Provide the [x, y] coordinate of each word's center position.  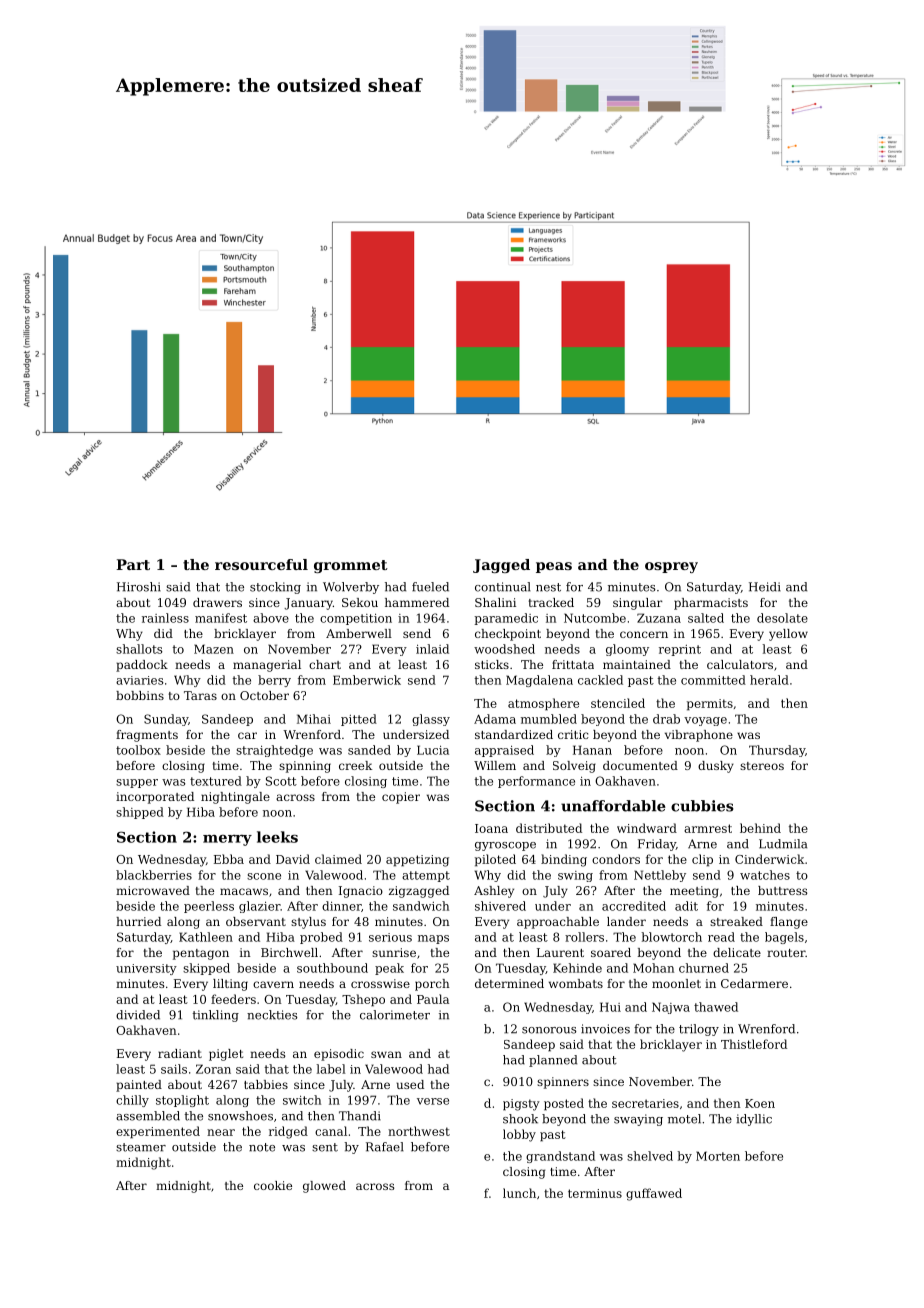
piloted [495, 860]
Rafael [385, 1147]
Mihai [314, 719]
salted [706, 618]
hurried [138, 921]
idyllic [754, 1120]
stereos [762, 766]
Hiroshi [139, 587]
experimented [158, 1132]
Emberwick [367, 680]
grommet [351, 566]
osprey [671, 567]
